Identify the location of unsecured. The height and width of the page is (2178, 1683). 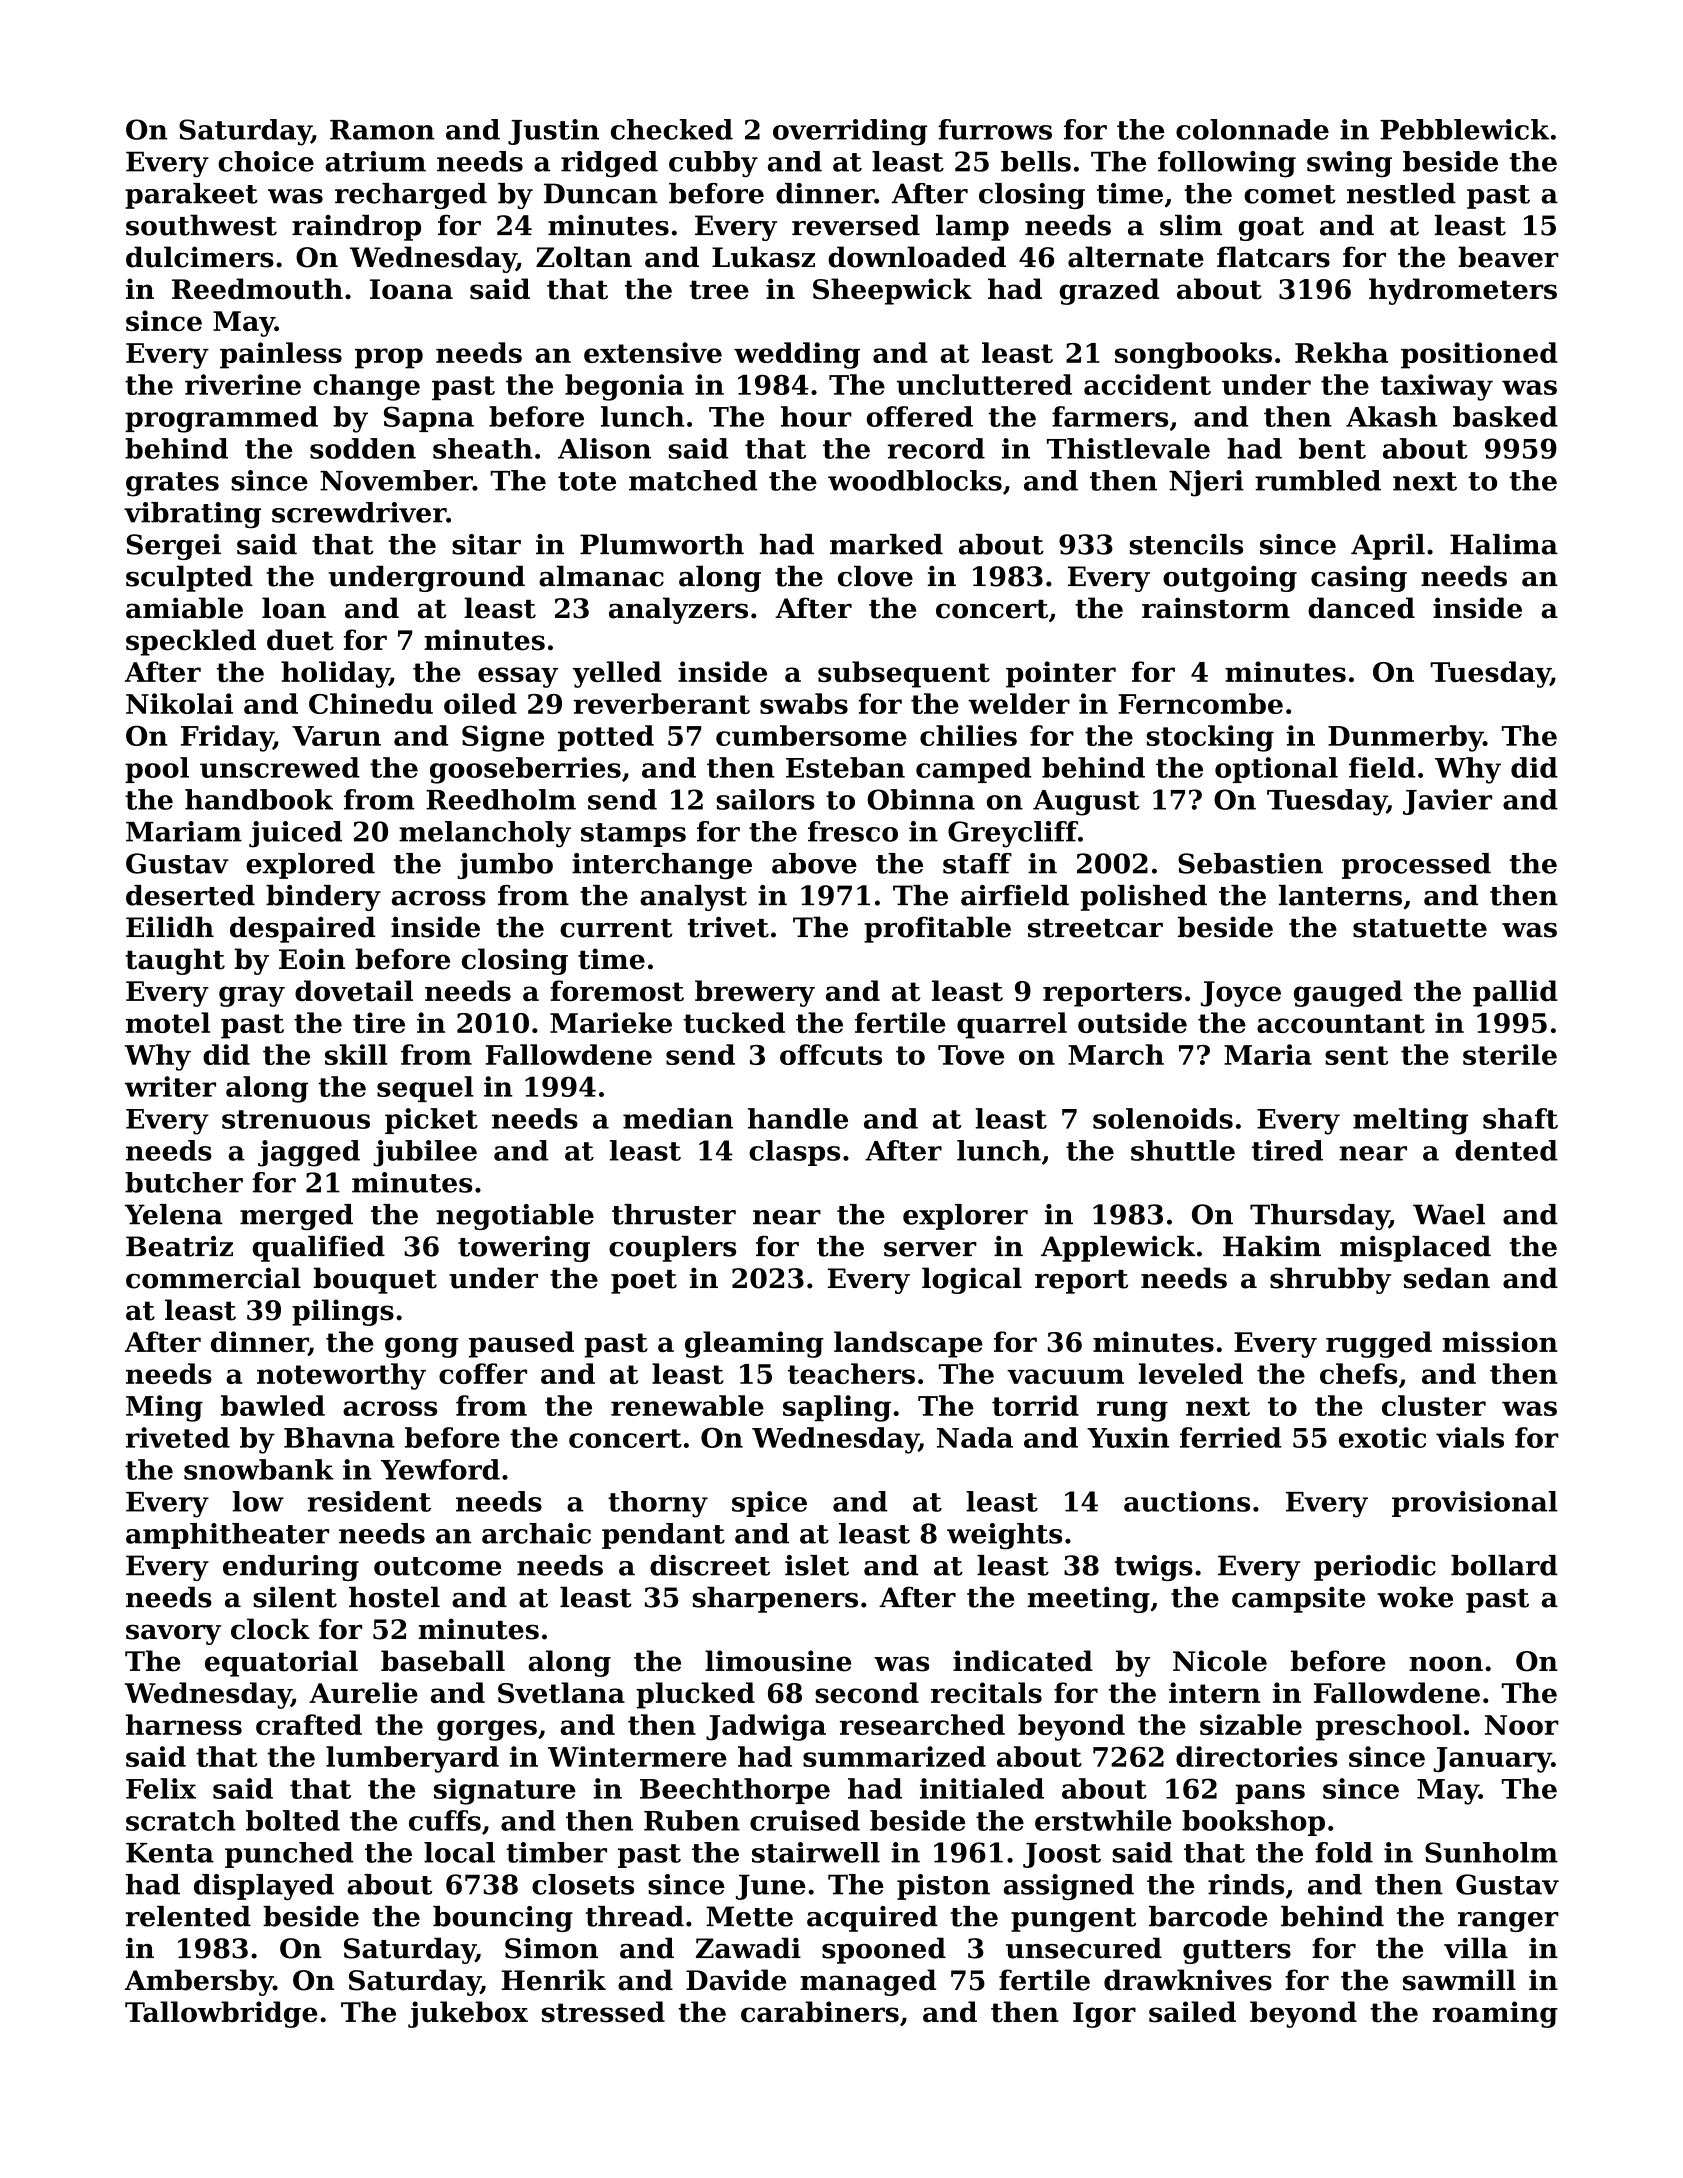
(1084, 1948).
